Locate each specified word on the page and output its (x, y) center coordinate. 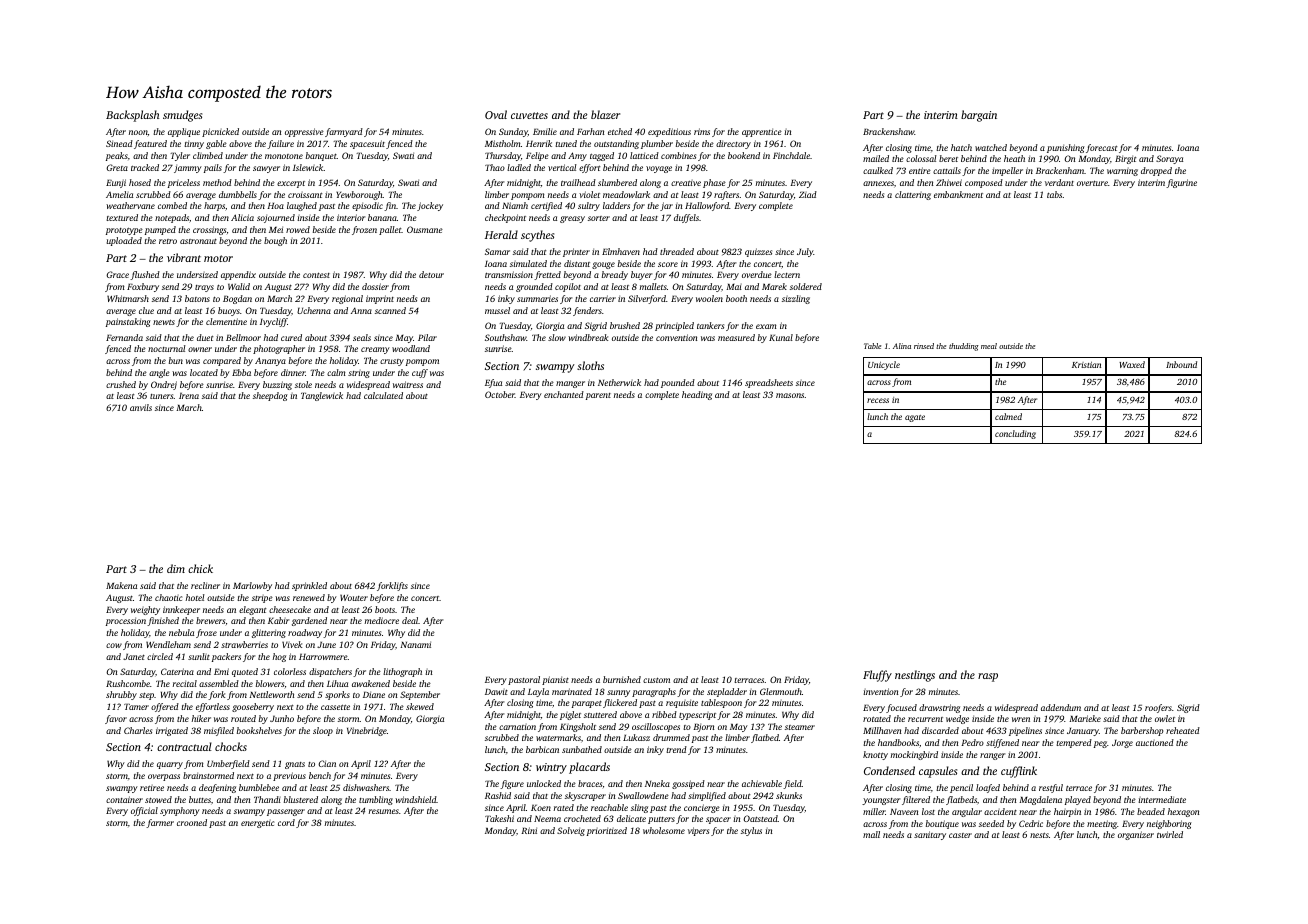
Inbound (1181, 364)
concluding (1015, 434)
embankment (958, 194)
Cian (327, 763)
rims (702, 131)
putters (661, 820)
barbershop (1142, 731)
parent (598, 396)
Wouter (354, 598)
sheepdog (270, 396)
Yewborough (359, 195)
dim (176, 568)
